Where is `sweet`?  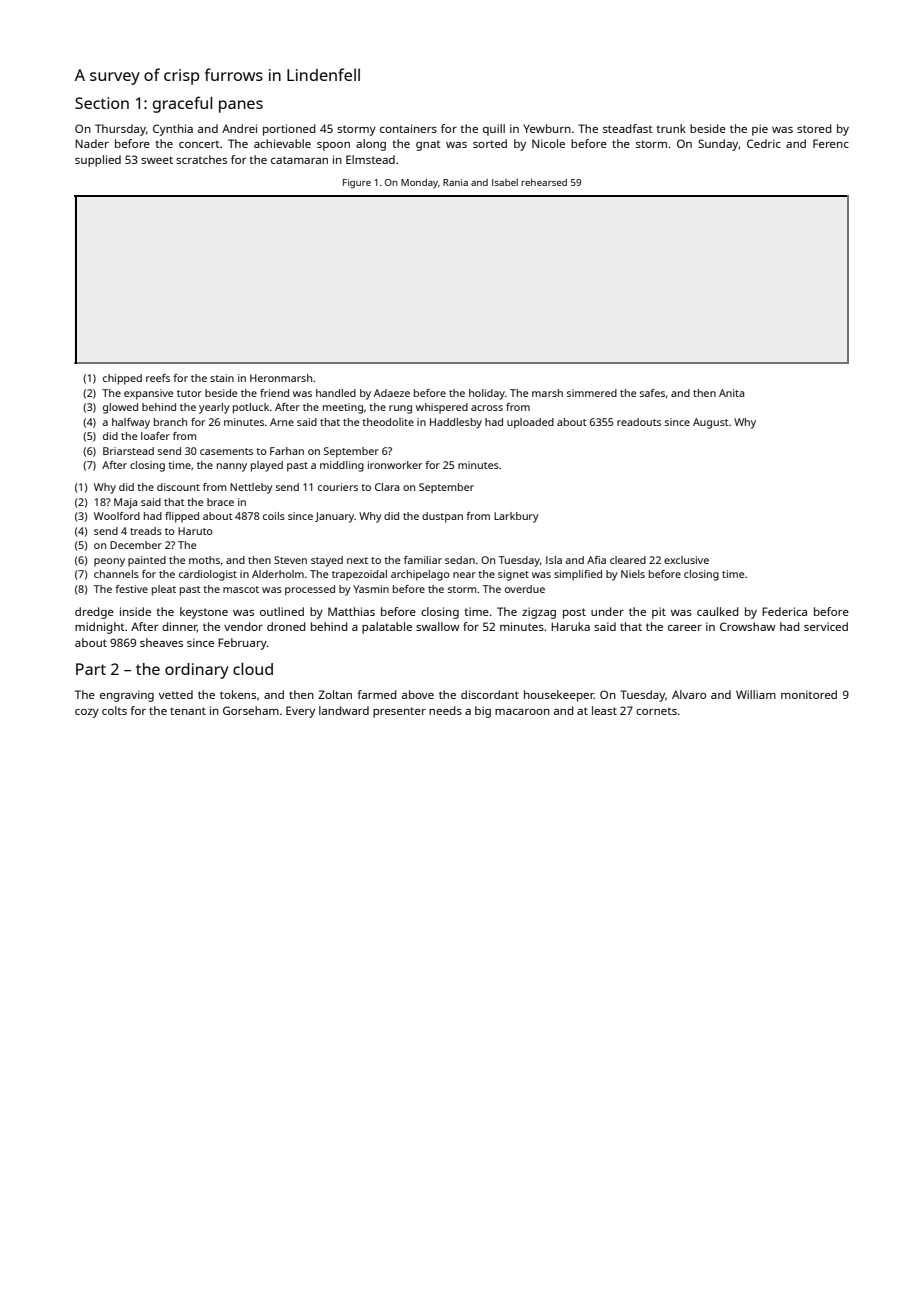
sweet is located at coordinates (157, 160).
